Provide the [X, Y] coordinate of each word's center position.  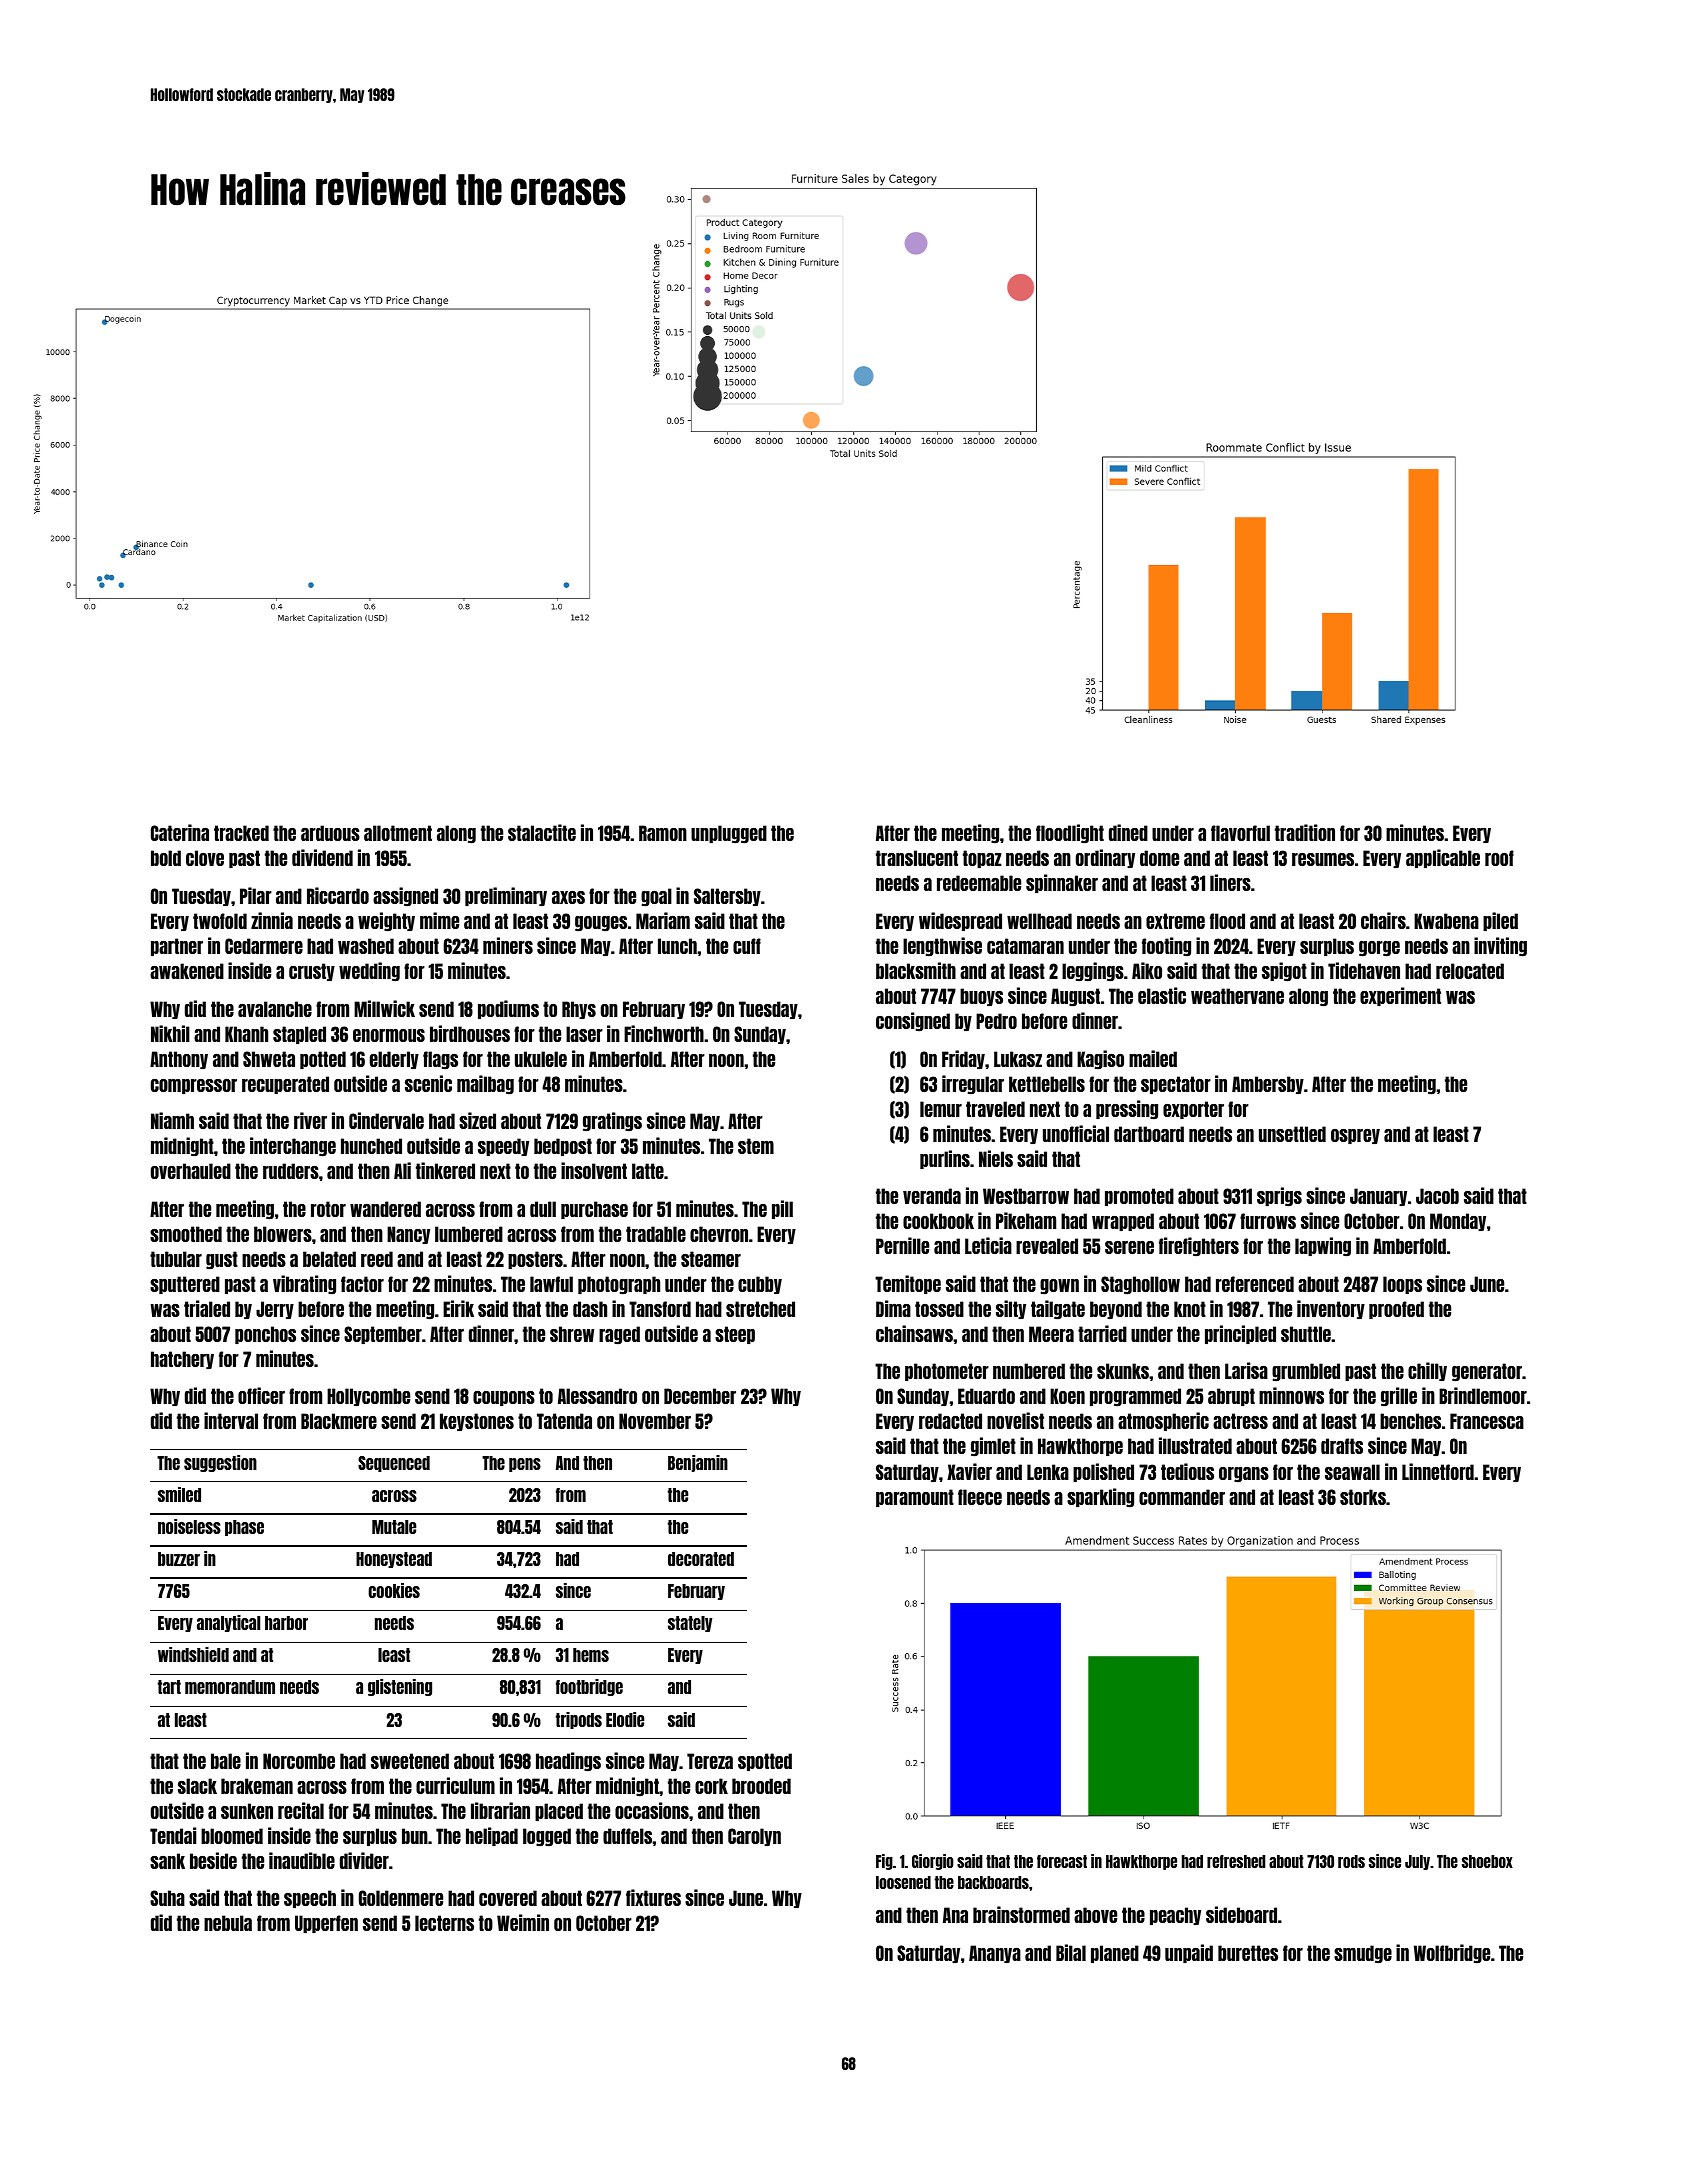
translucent [917, 858]
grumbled [1306, 1372]
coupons [504, 1398]
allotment [398, 833]
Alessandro [597, 1396]
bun [415, 1836]
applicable [1443, 858]
